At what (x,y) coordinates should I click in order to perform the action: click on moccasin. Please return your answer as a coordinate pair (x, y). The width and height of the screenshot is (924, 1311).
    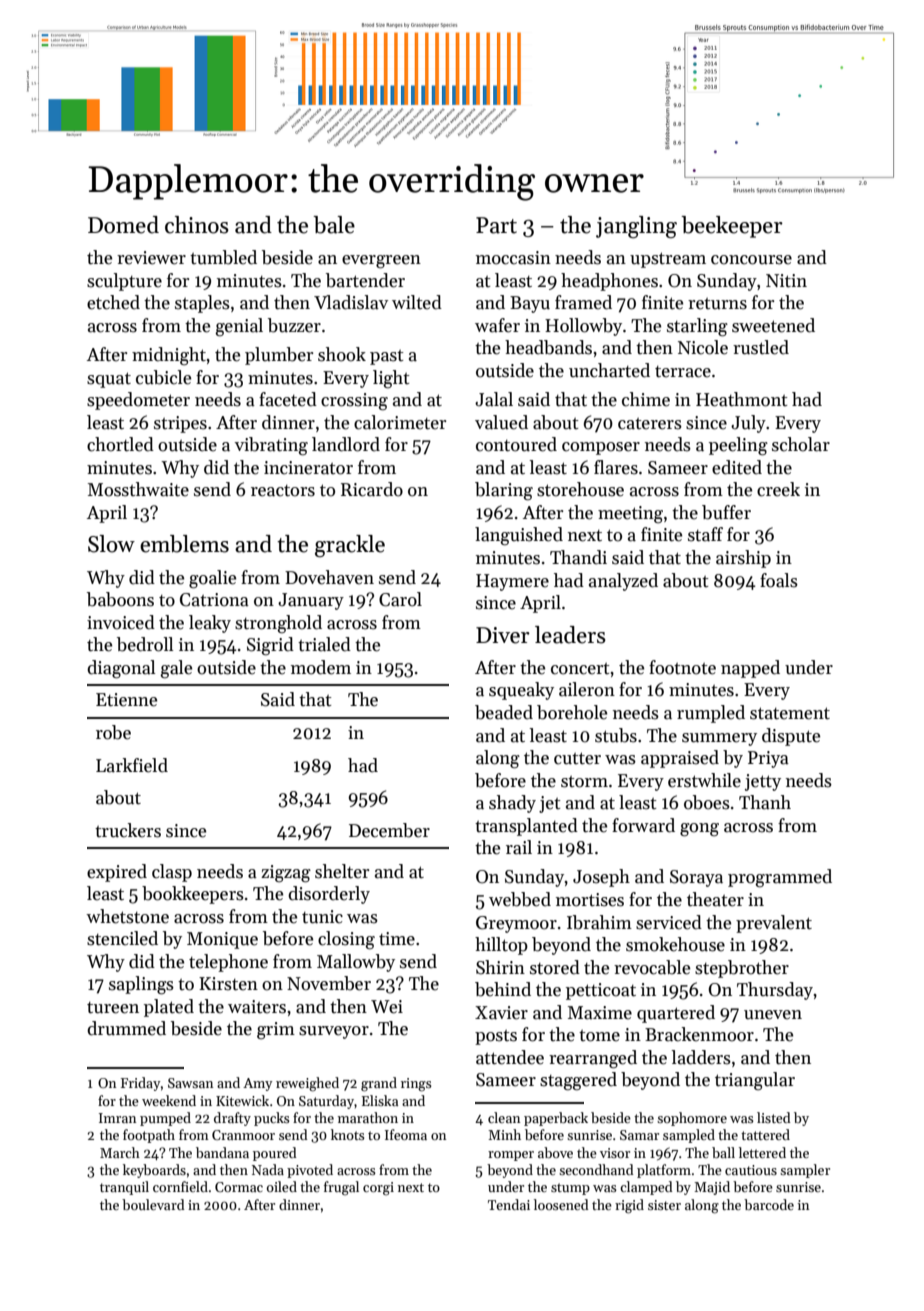
    Looking at the image, I should click on (513, 258).
